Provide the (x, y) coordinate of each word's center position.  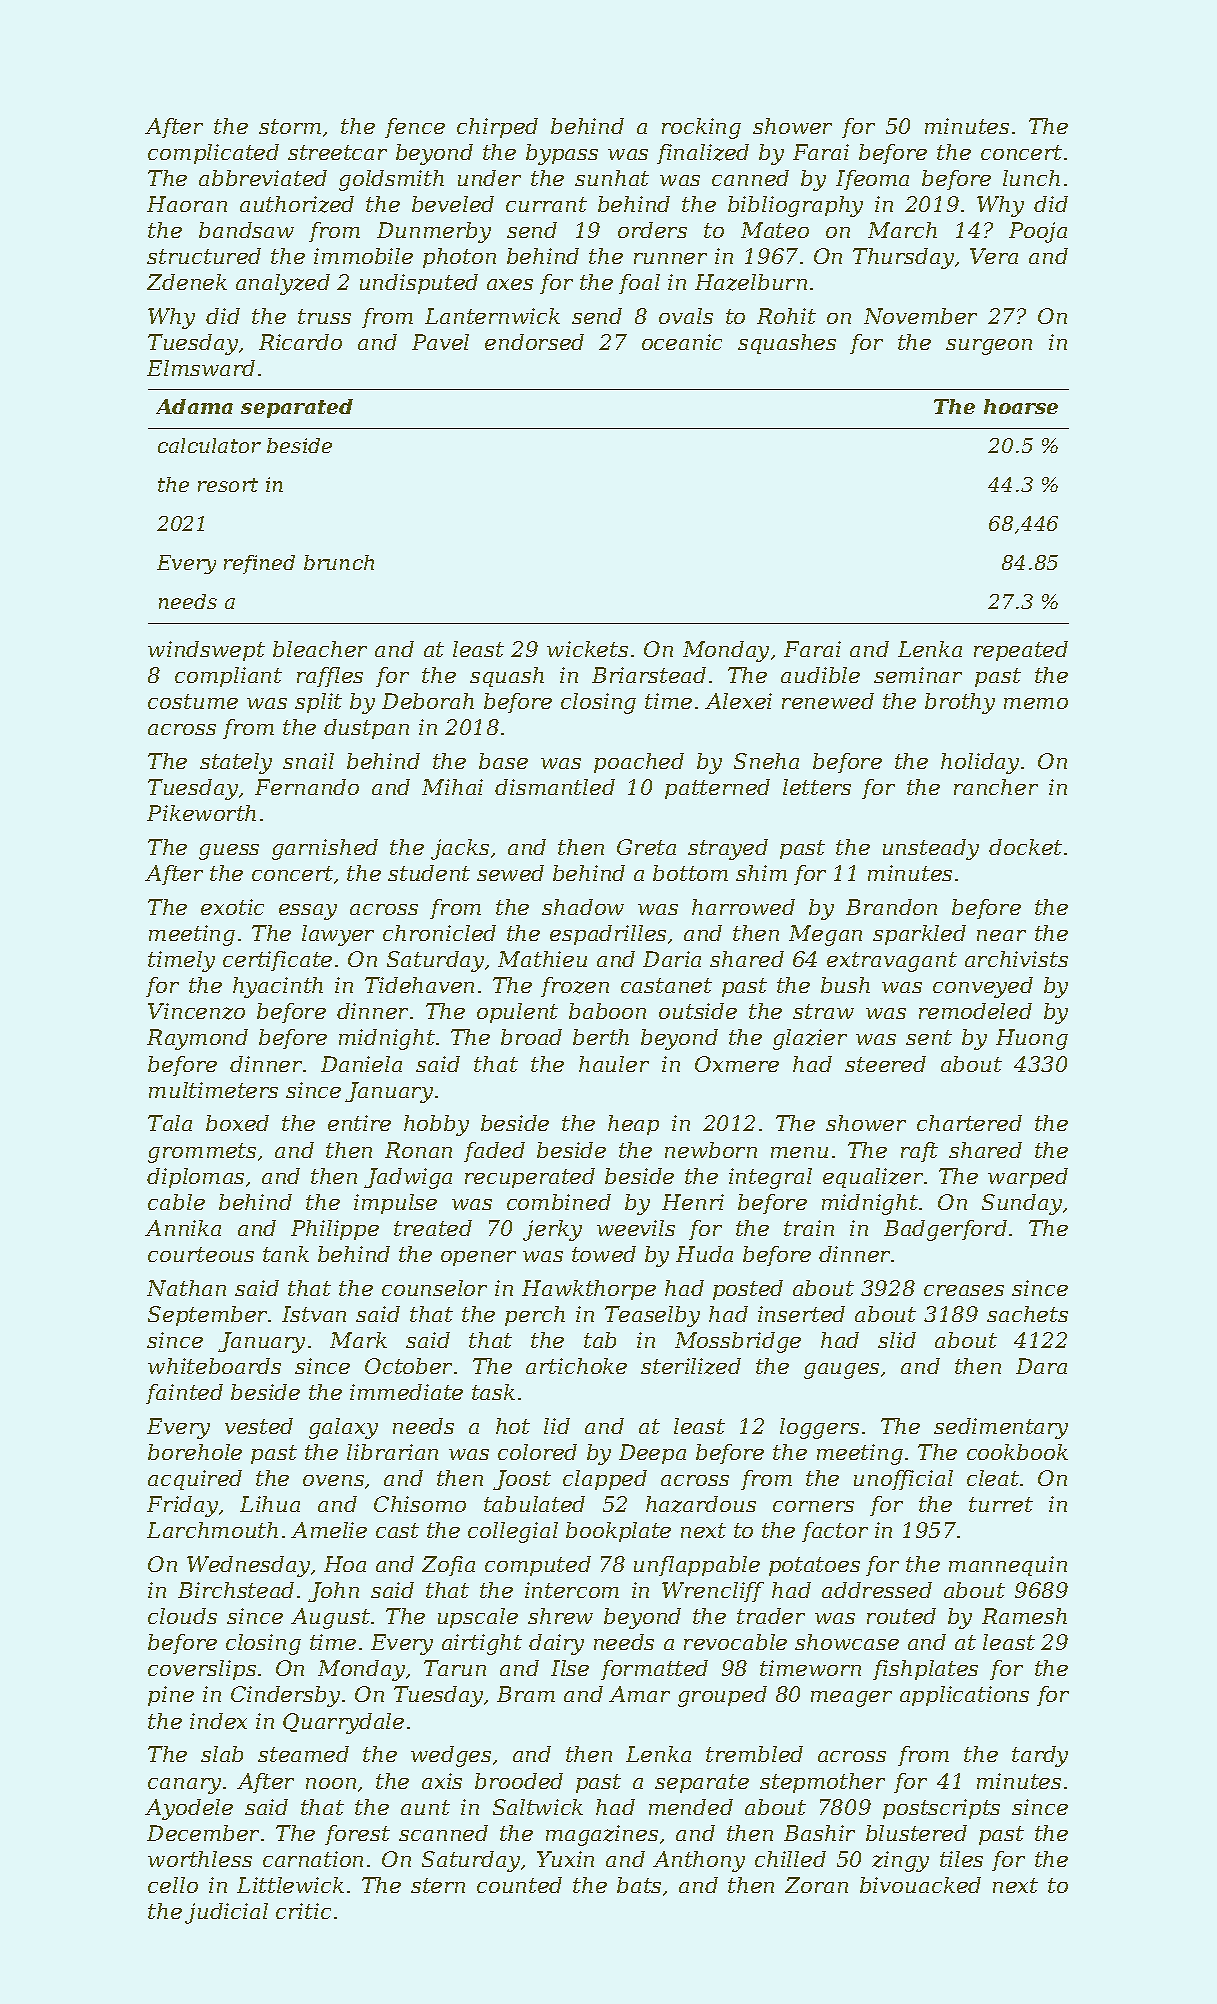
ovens (333, 1480)
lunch (1031, 178)
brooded (519, 1781)
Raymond (197, 1039)
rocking (701, 128)
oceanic (682, 342)
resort (228, 485)
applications (964, 1696)
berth (601, 1037)
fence (415, 128)
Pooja (1038, 232)
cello (173, 1885)
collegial (513, 1532)
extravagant (892, 962)
